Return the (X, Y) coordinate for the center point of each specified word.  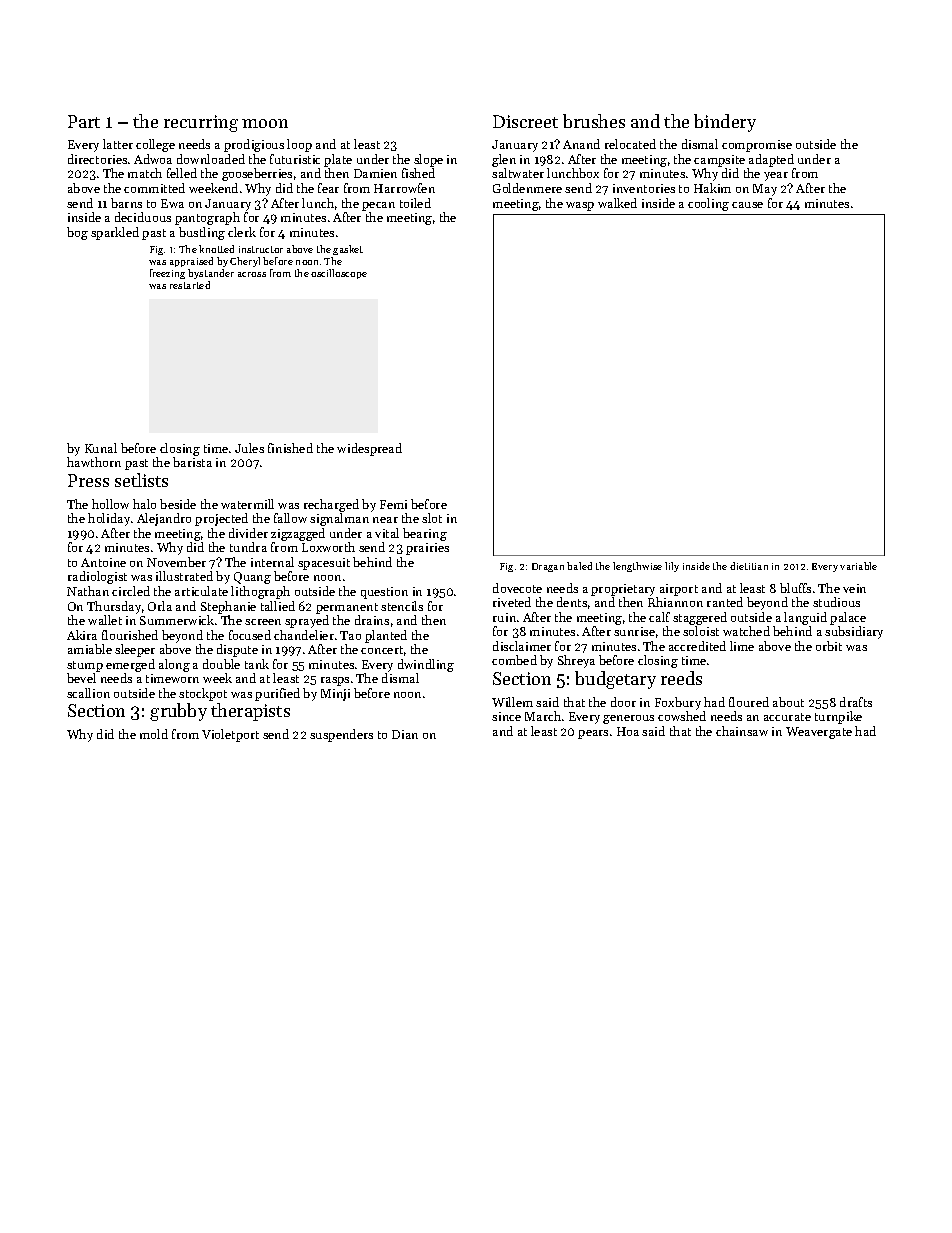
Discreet (525, 121)
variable (858, 566)
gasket (348, 250)
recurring (201, 123)
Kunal (101, 448)
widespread (369, 449)
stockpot (203, 694)
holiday (109, 519)
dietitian (749, 566)
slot (432, 518)
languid (805, 618)
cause (747, 205)
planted (386, 636)
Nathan (88, 591)
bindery (725, 123)
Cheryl (245, 262)
